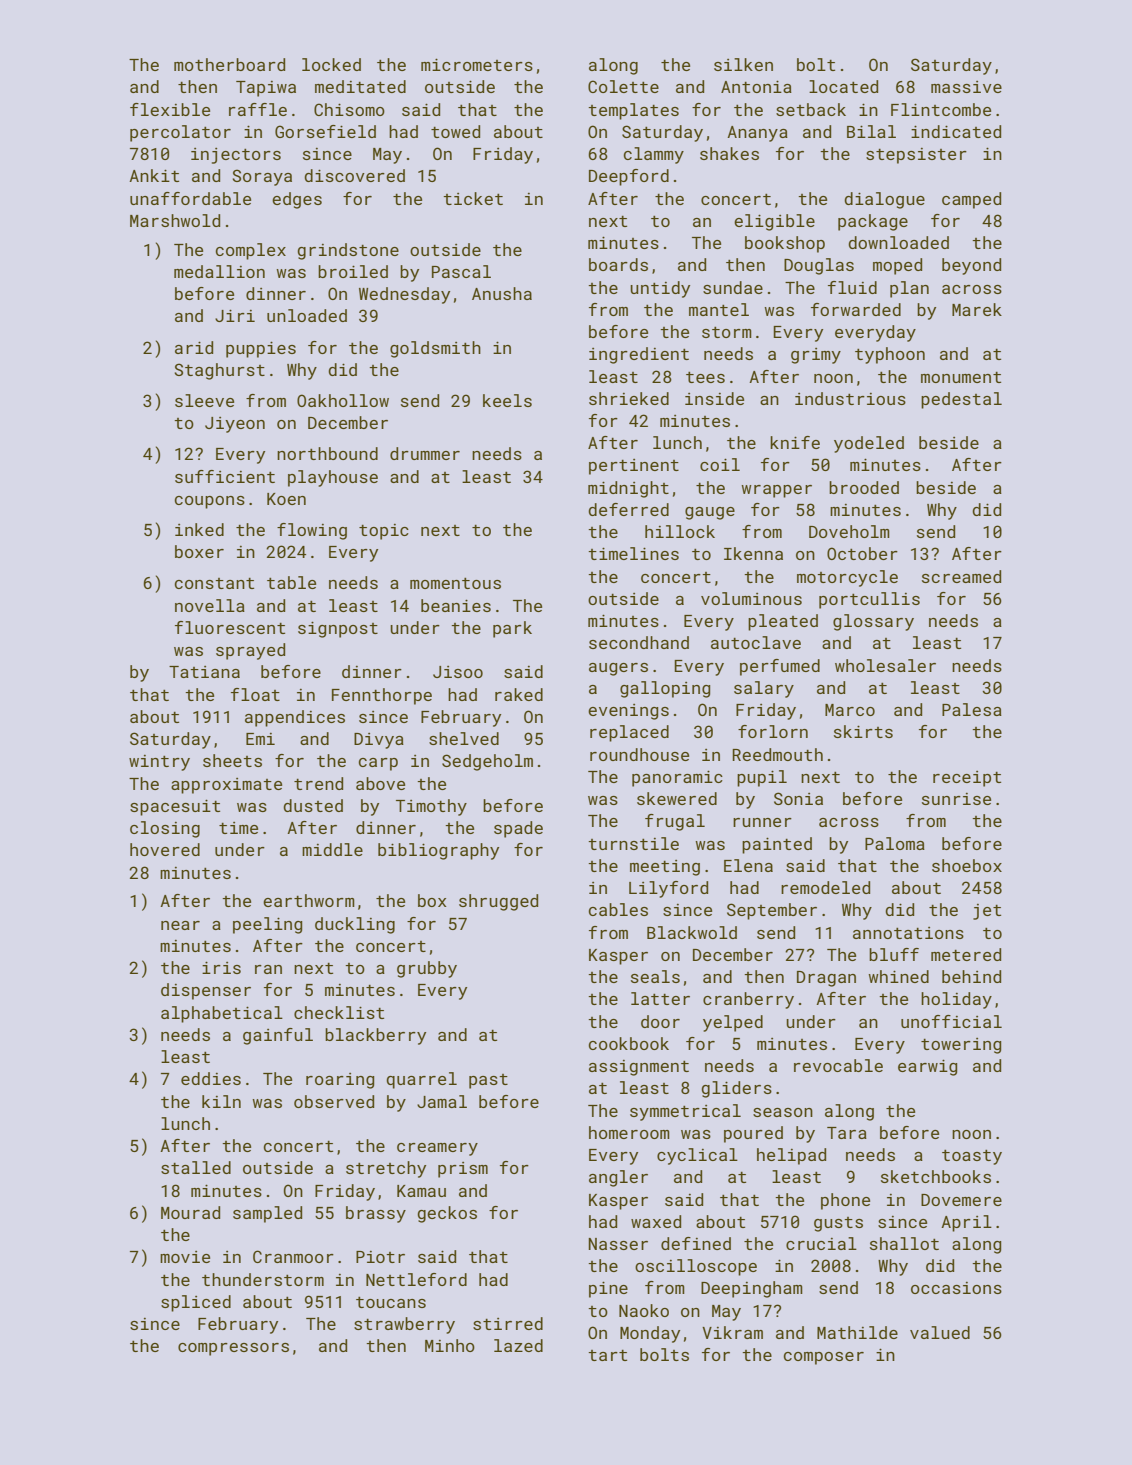  Describe the element at coordinates (654, 155) in the screenshot. I see `clammy` at that location.
